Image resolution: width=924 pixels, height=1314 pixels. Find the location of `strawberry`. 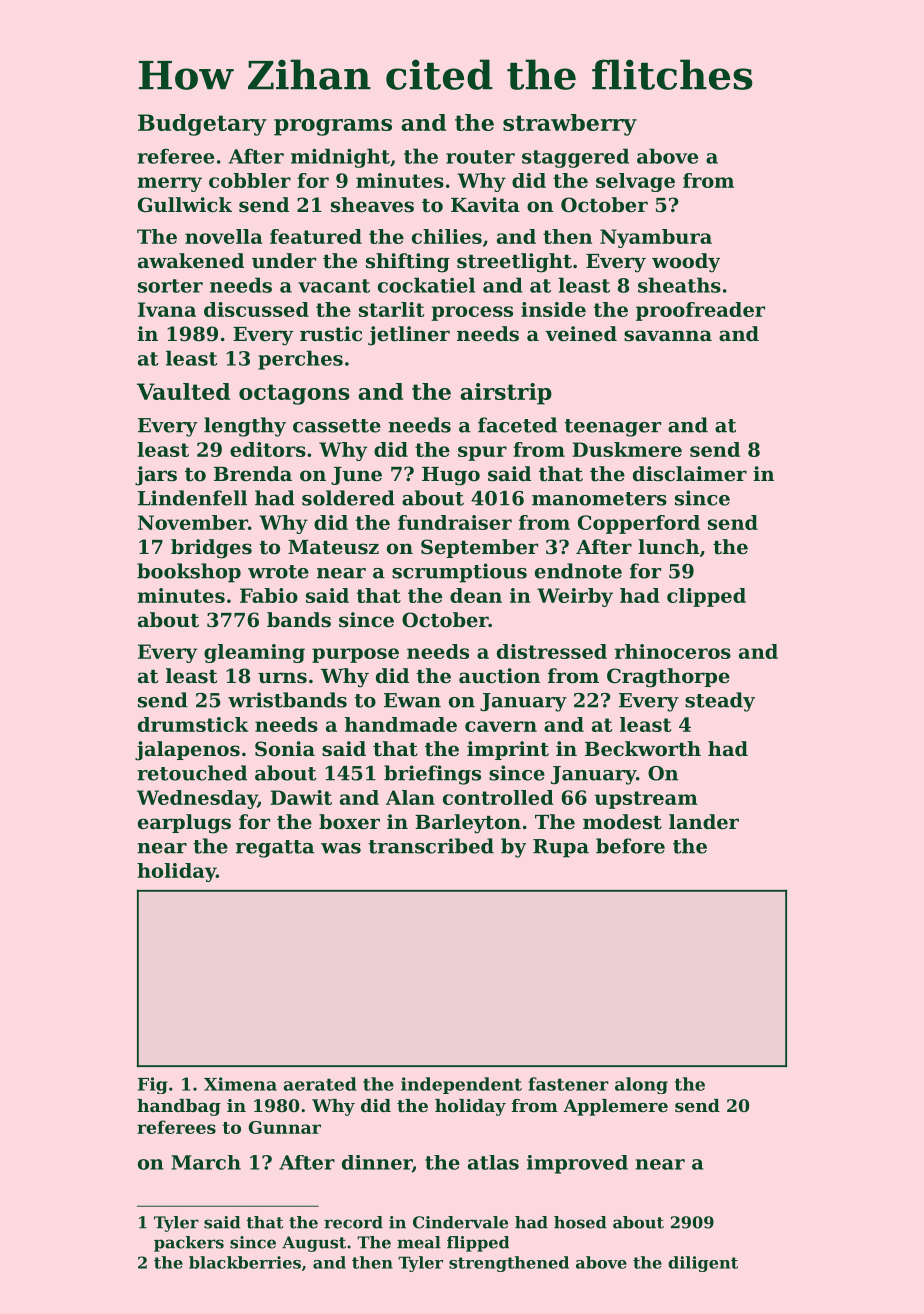

strawberry is located at coordinates (570, 125).
